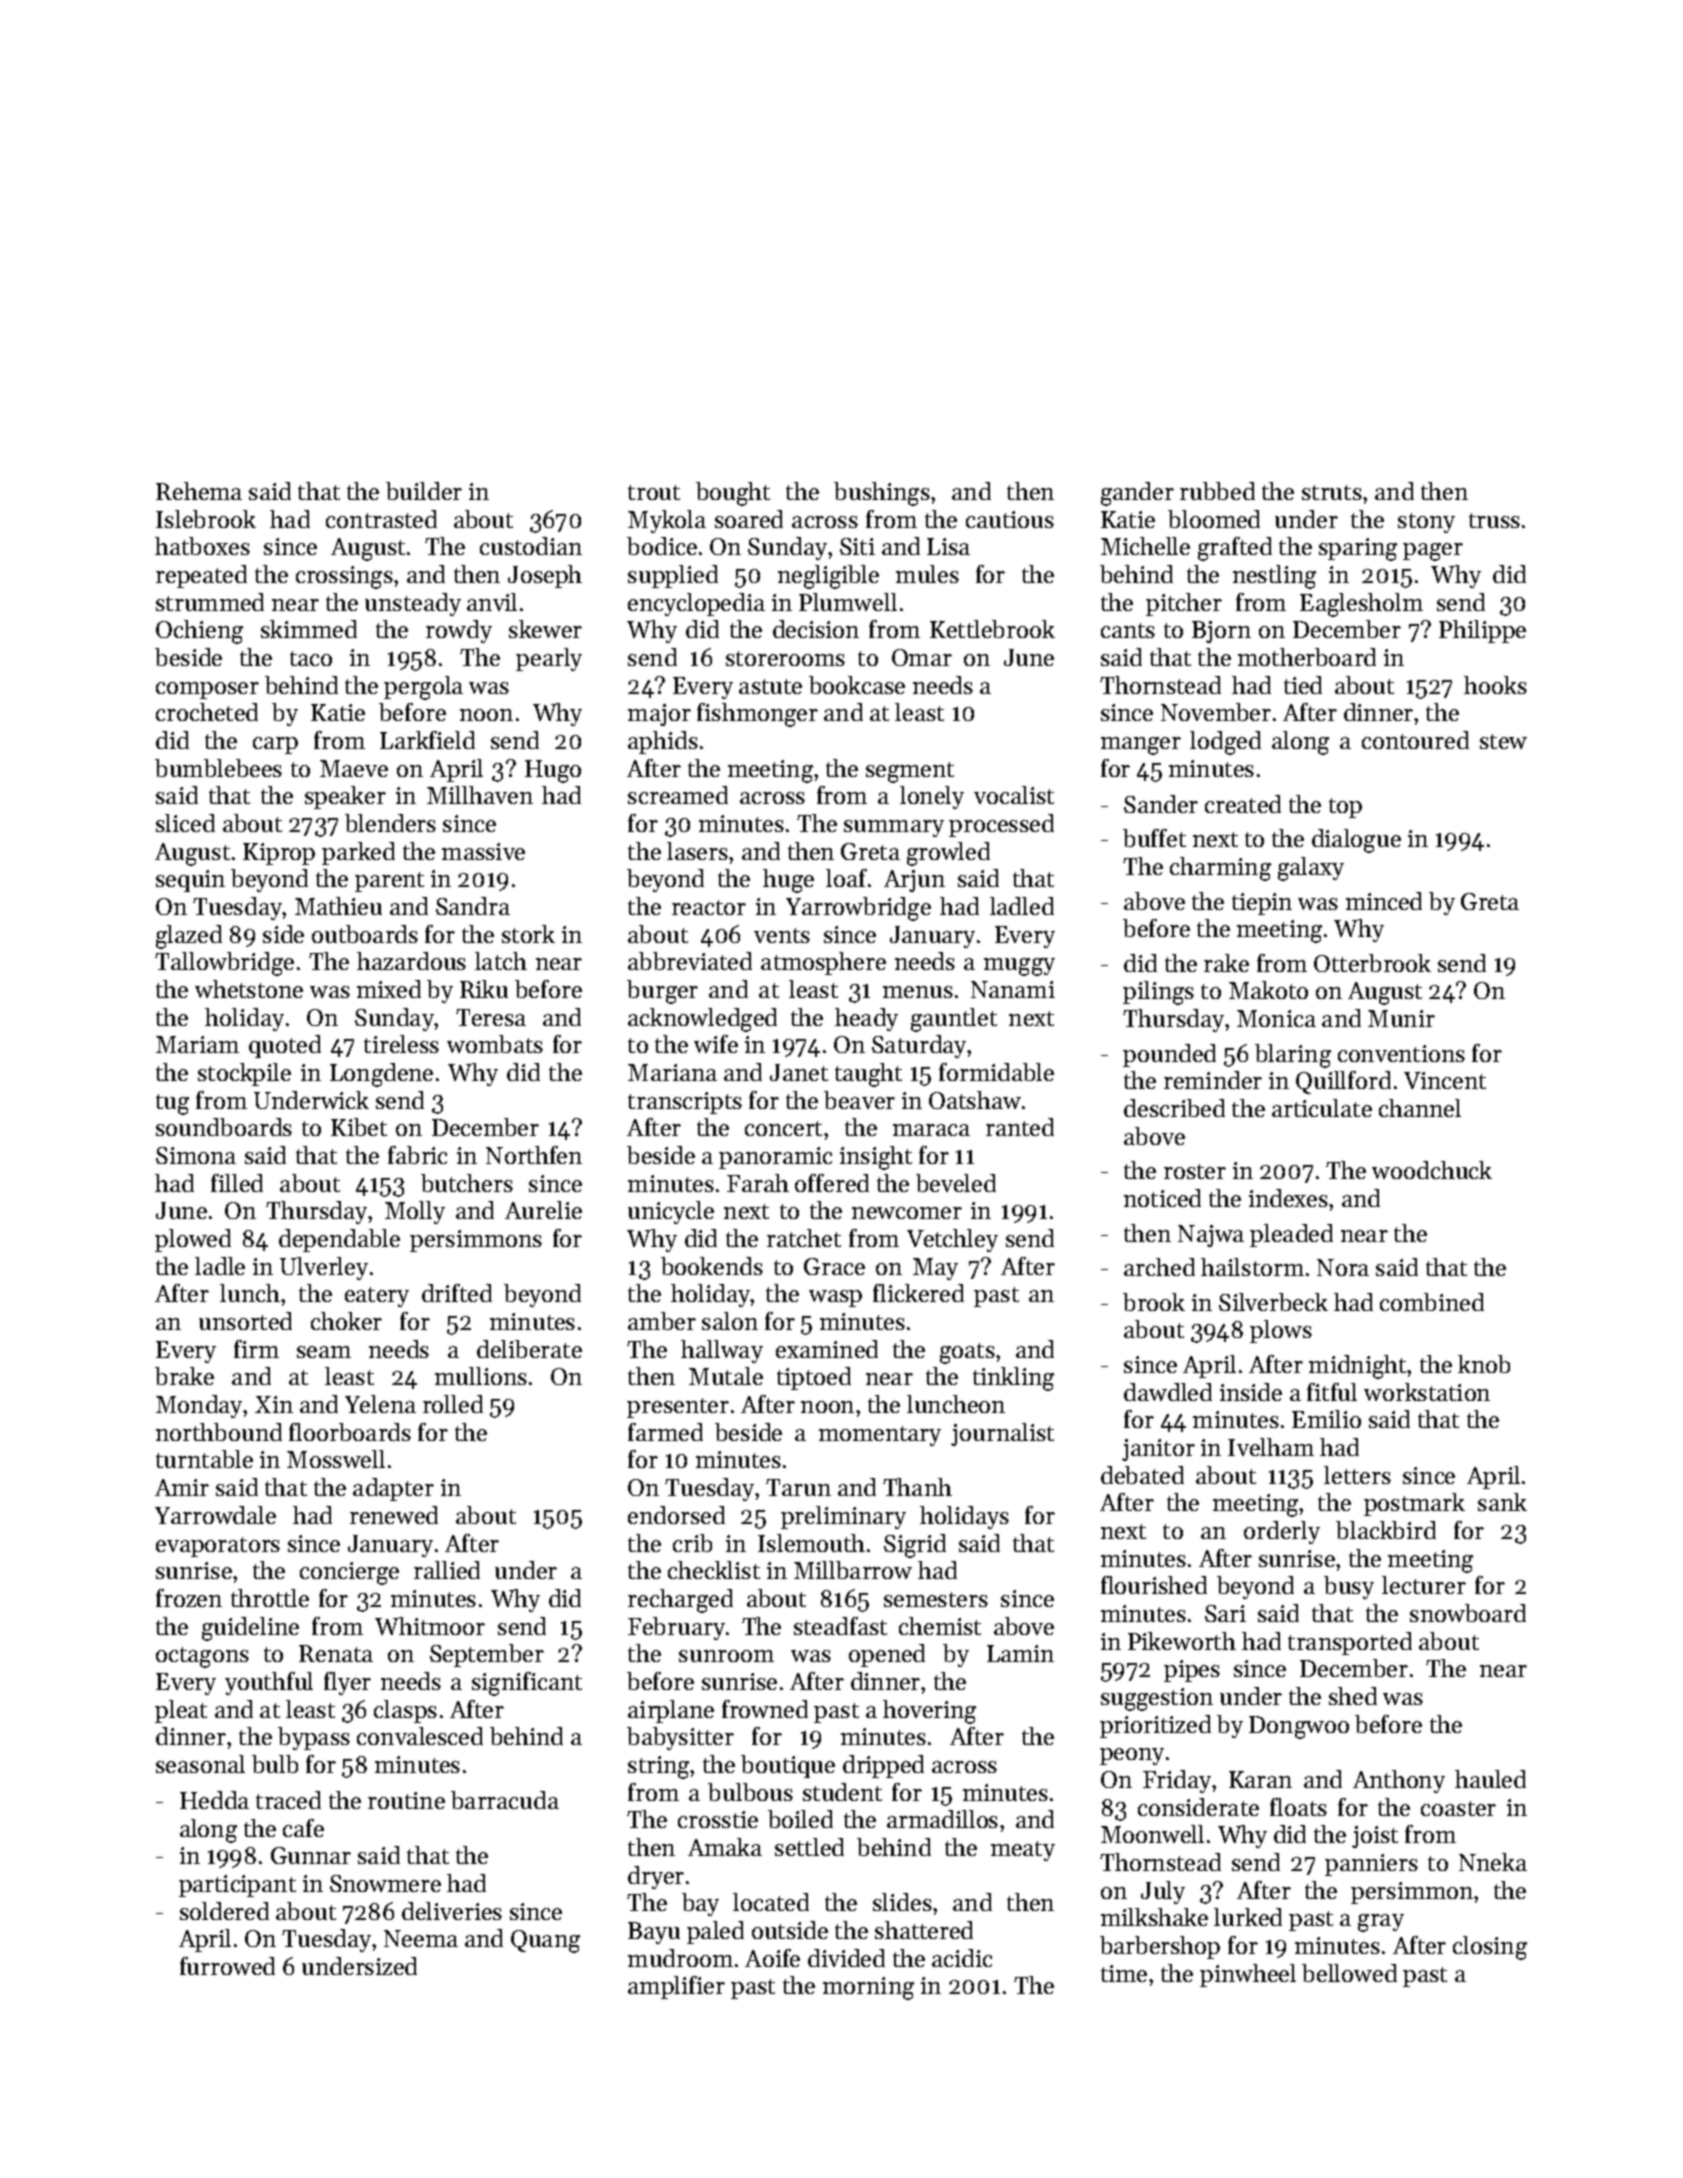  I want to click on salon, so click(730, 1321).
